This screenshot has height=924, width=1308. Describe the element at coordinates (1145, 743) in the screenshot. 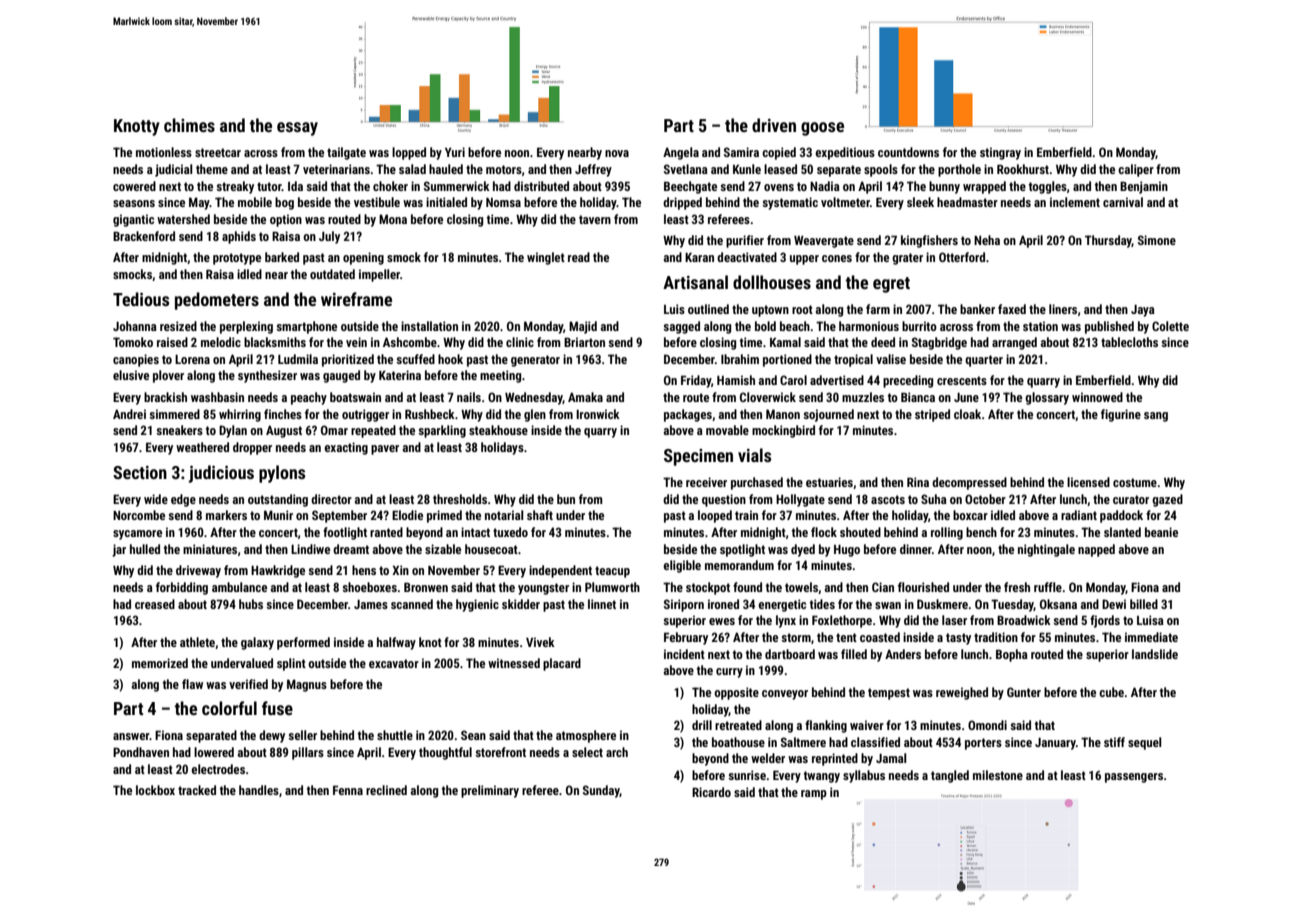

I see `sequel` at that location.
